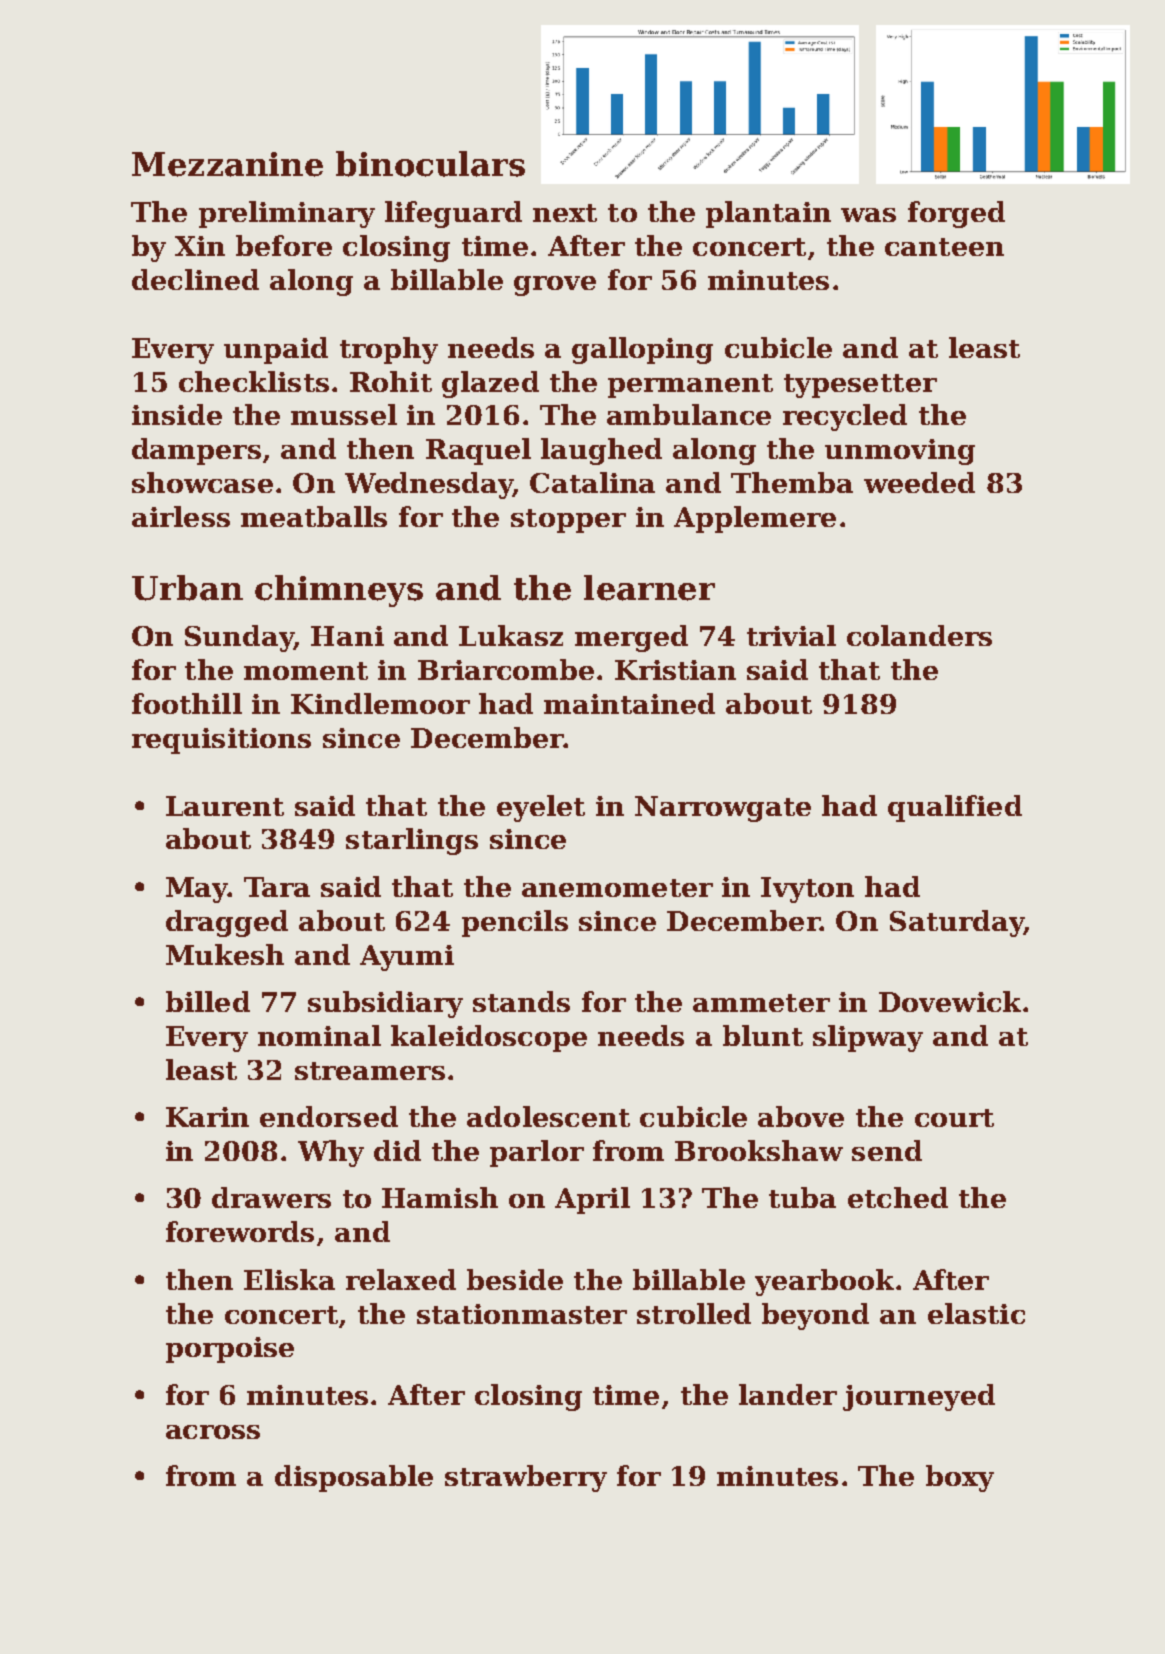 This screenshot has width=1165, height=1654. What do you see at coordinates (187, 703) in the screenshot?
I see `foothill` at bounding box center [187, 703].
